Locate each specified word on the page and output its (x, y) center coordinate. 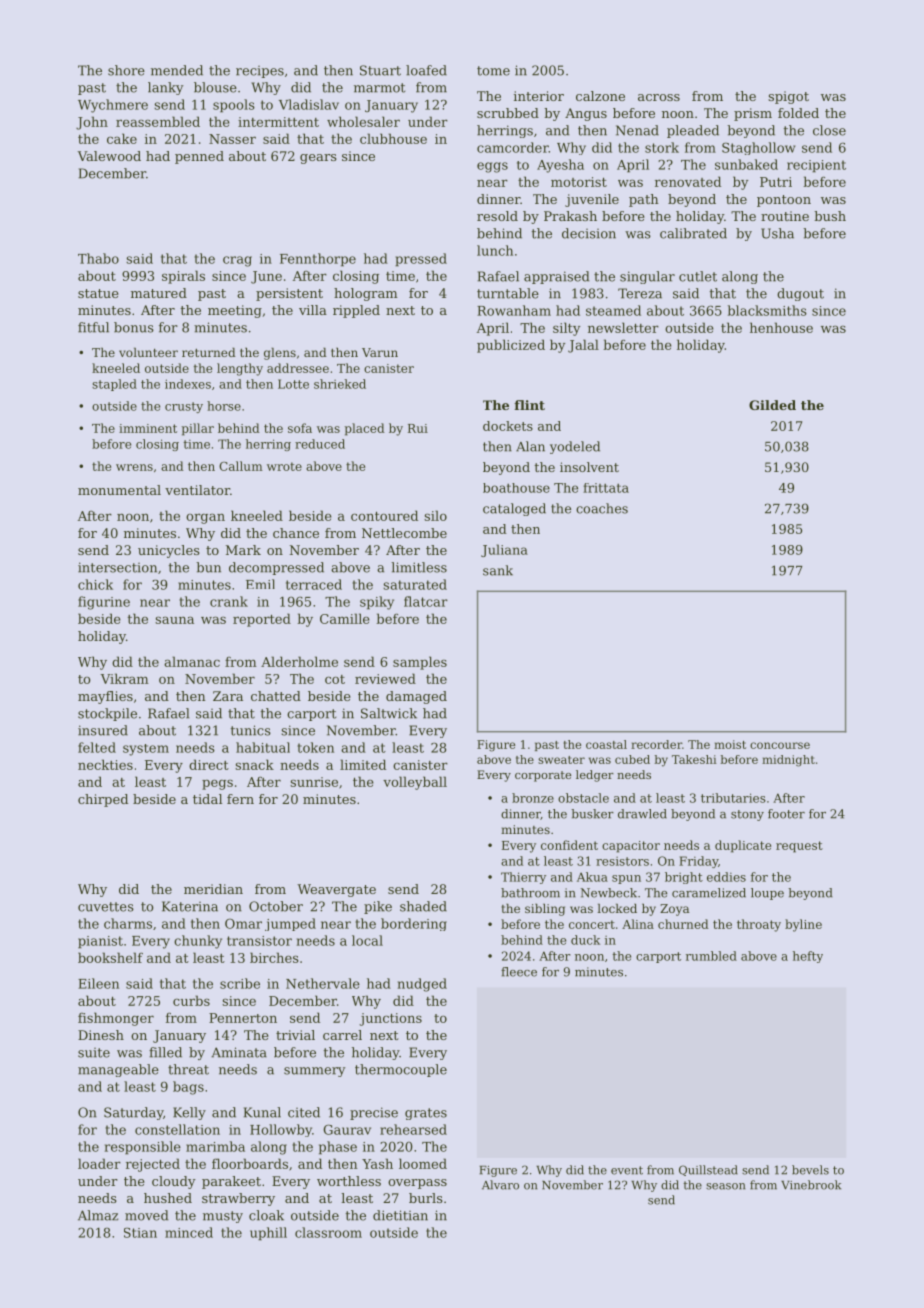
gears (318, 159)
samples (420, 663)
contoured (384, 515)
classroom (328, 1232)
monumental (119, 490)
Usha (777, 233)
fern (240, 799)
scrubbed (508, 113)
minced (189, 1232)
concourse (780, 745)
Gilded (772, 405)
